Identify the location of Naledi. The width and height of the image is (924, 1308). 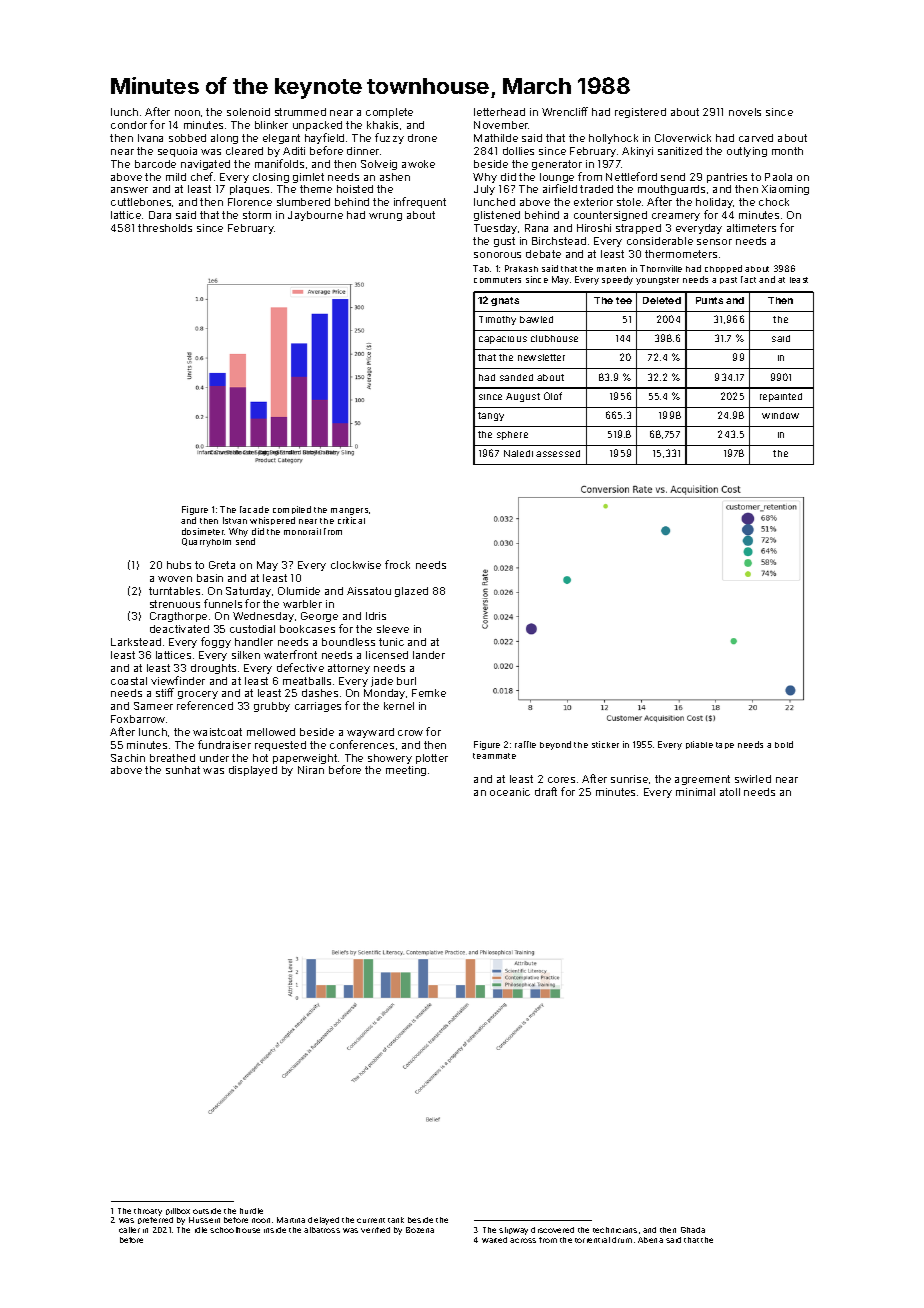
(518, 453).
